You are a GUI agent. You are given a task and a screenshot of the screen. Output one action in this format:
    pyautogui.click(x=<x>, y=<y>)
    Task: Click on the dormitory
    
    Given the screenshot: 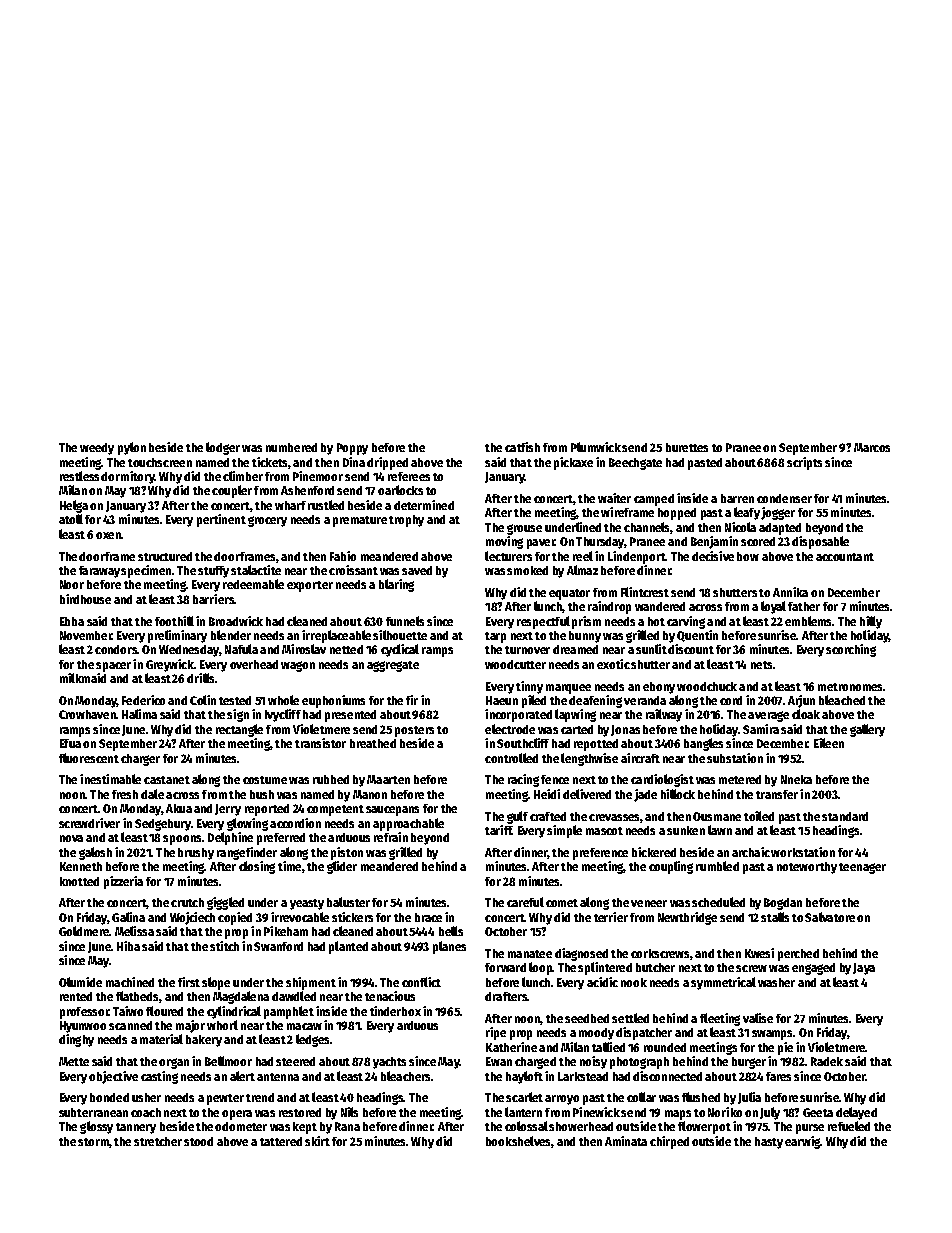 What is the action you would take?
    pyautogui.click(x=128, y=477)
